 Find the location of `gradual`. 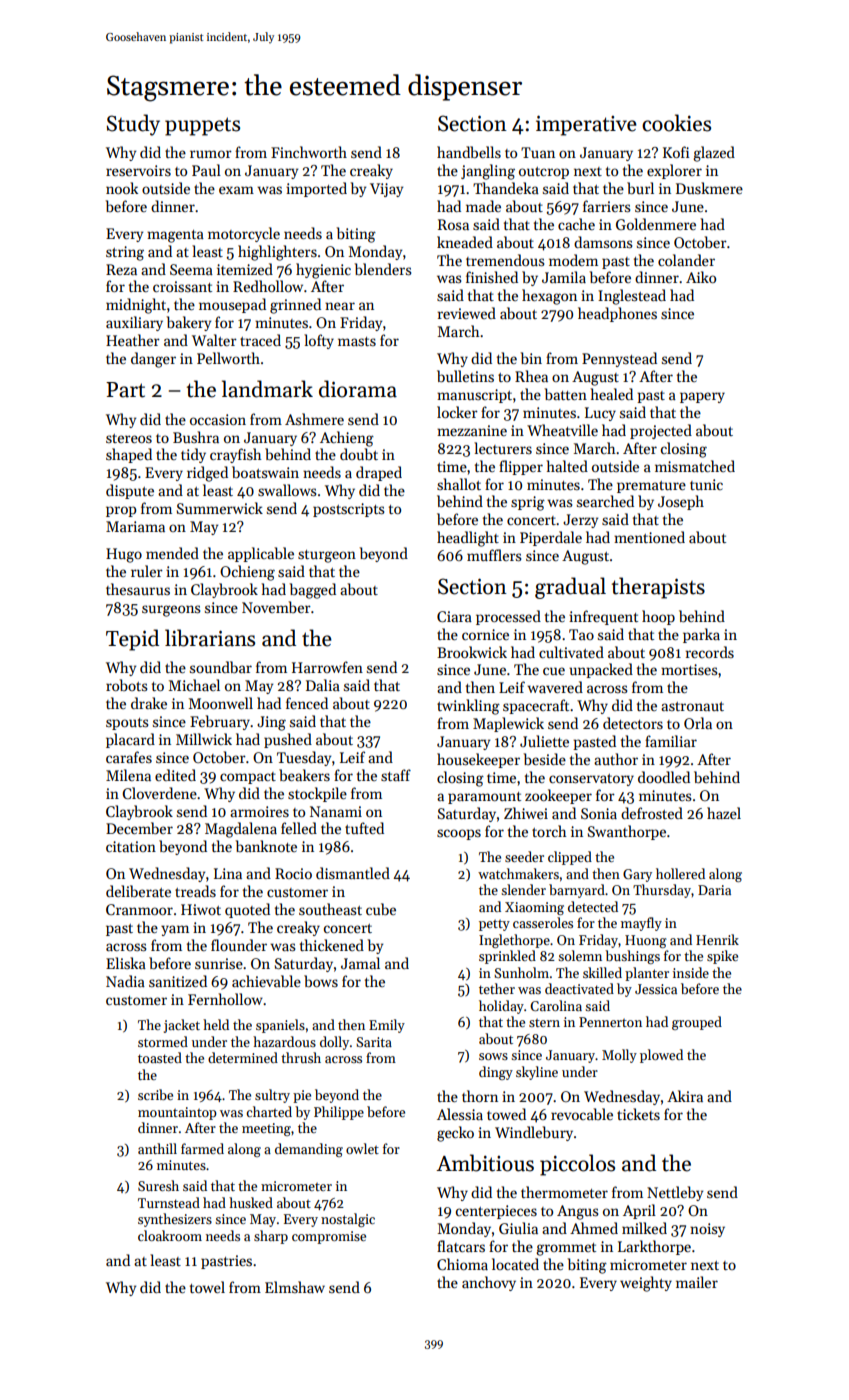

gradual is located at coordinates (570, 588).
